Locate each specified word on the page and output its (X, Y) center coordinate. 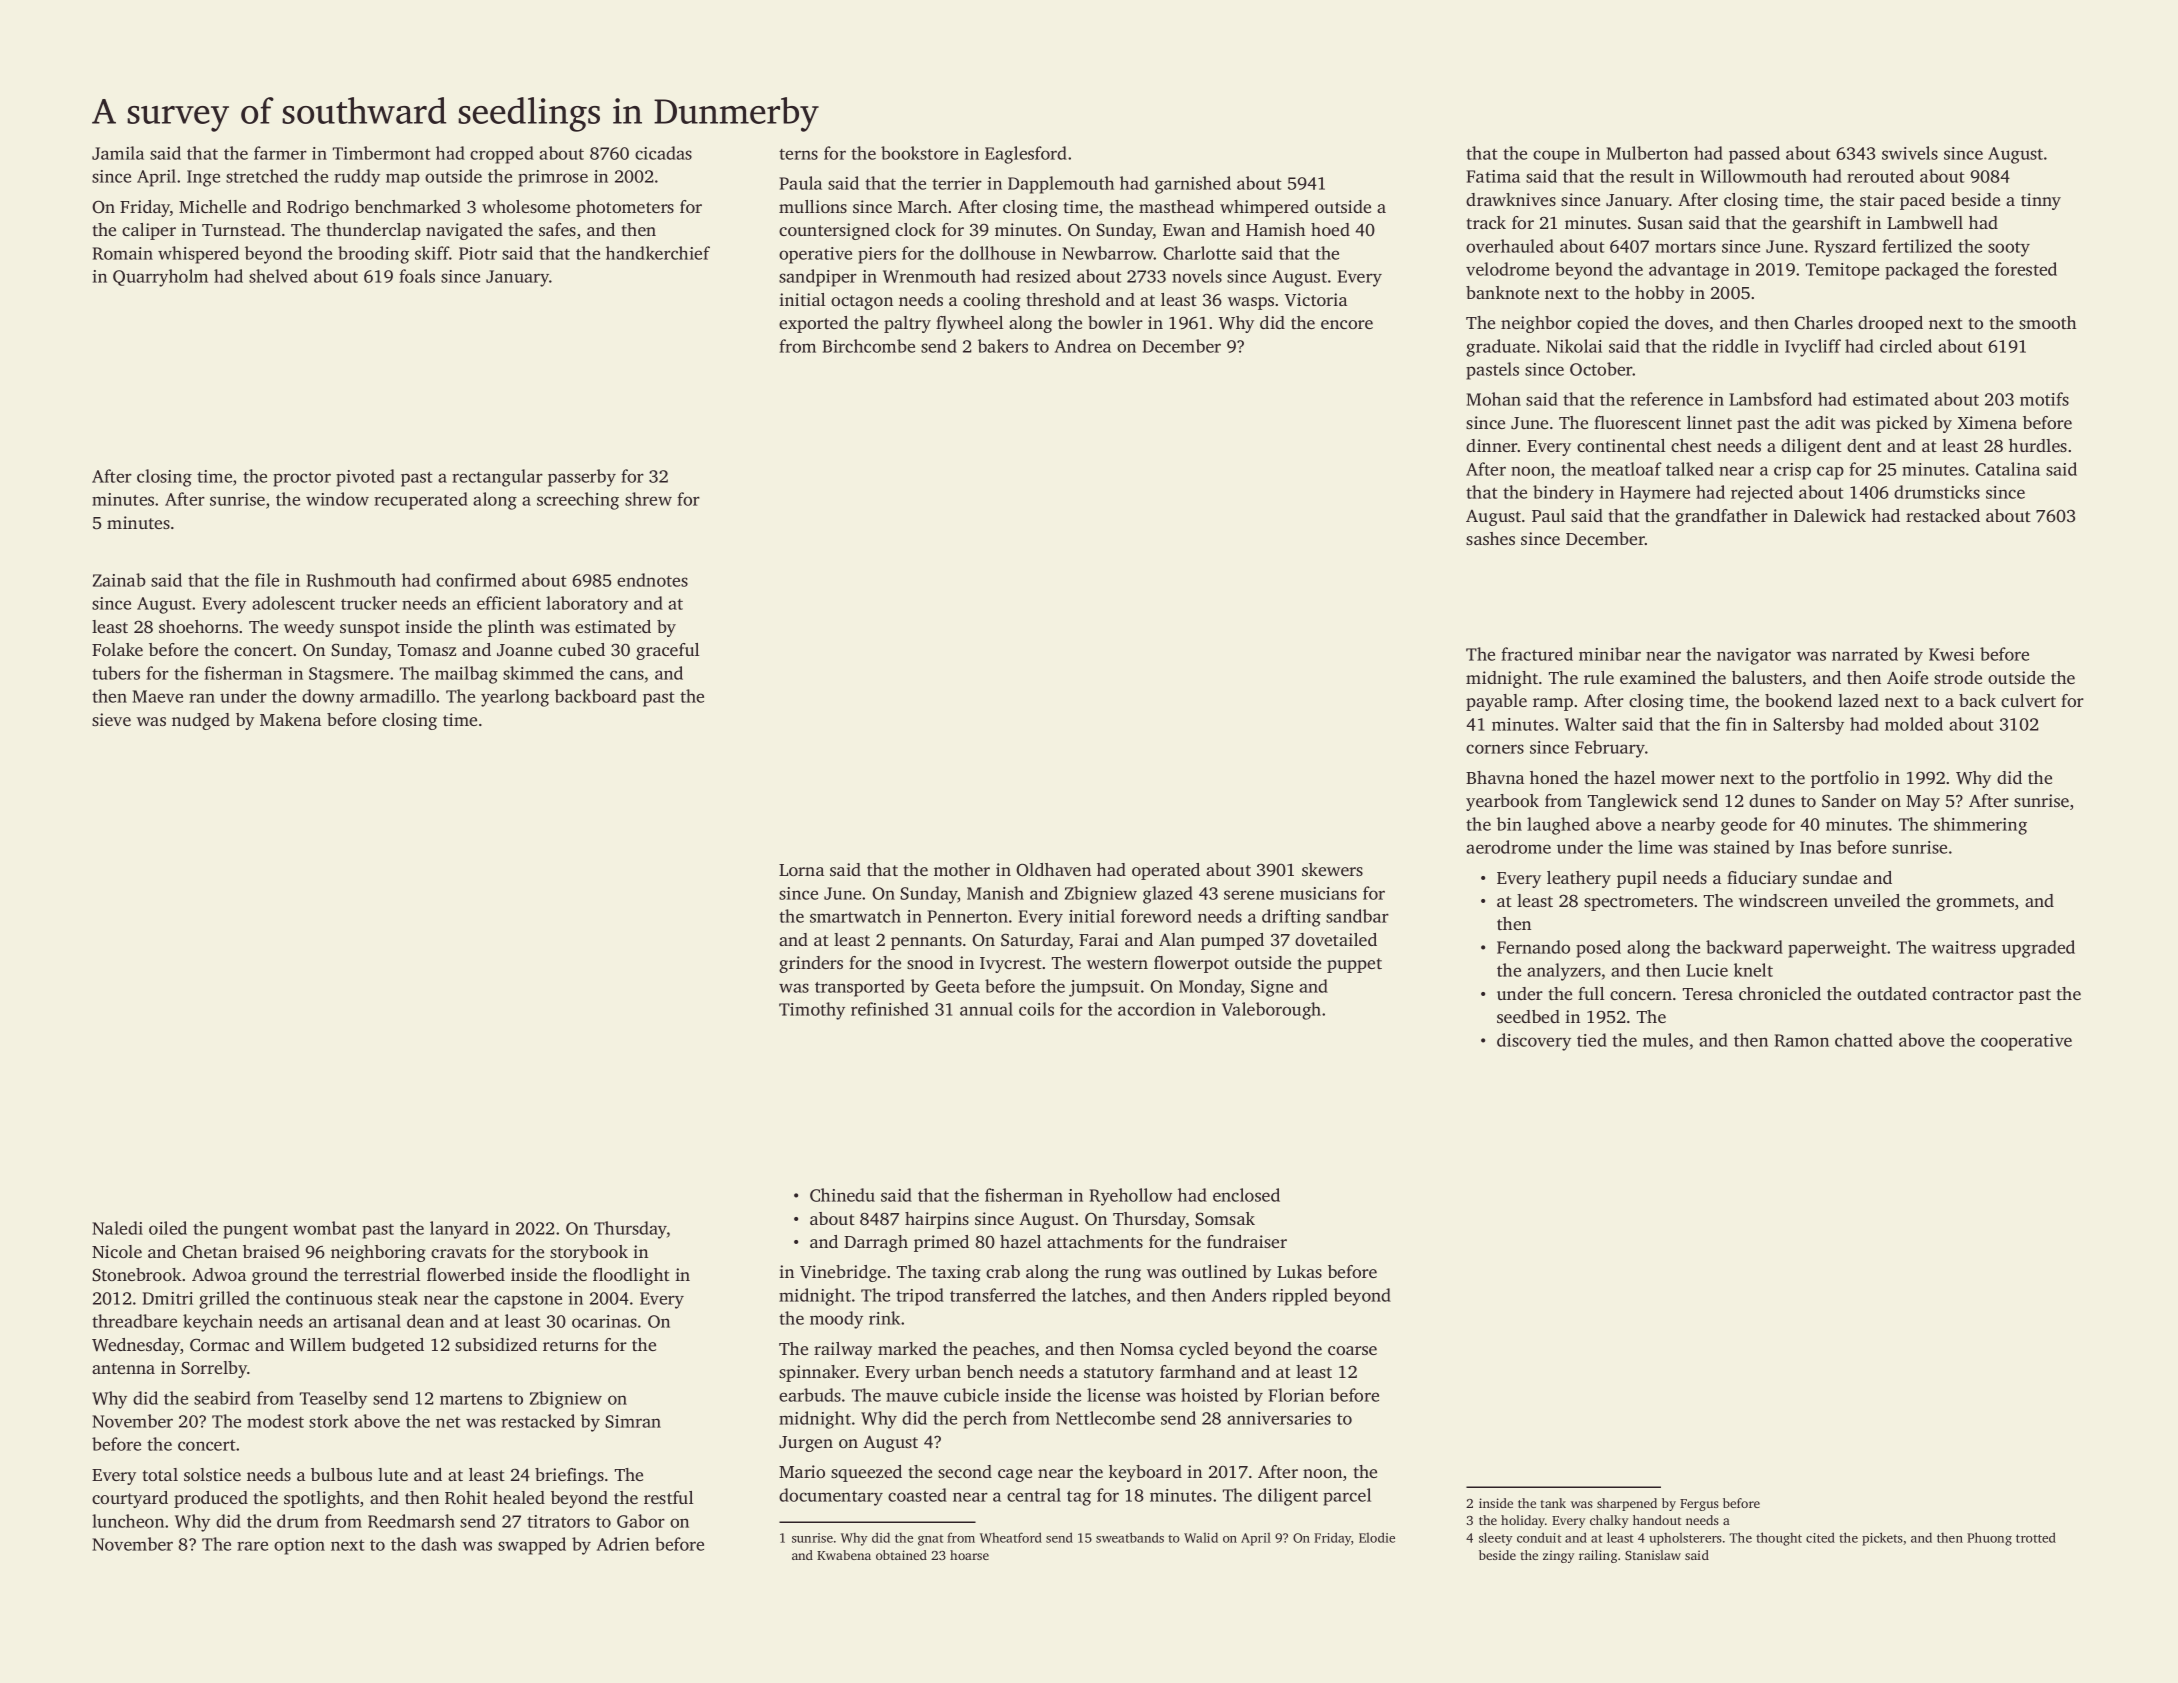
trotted (2036, 1537)
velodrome (1507, 269)
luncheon (128, 1521)
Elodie (1377, 1537)
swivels (1910, 153)
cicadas (663, 153)
